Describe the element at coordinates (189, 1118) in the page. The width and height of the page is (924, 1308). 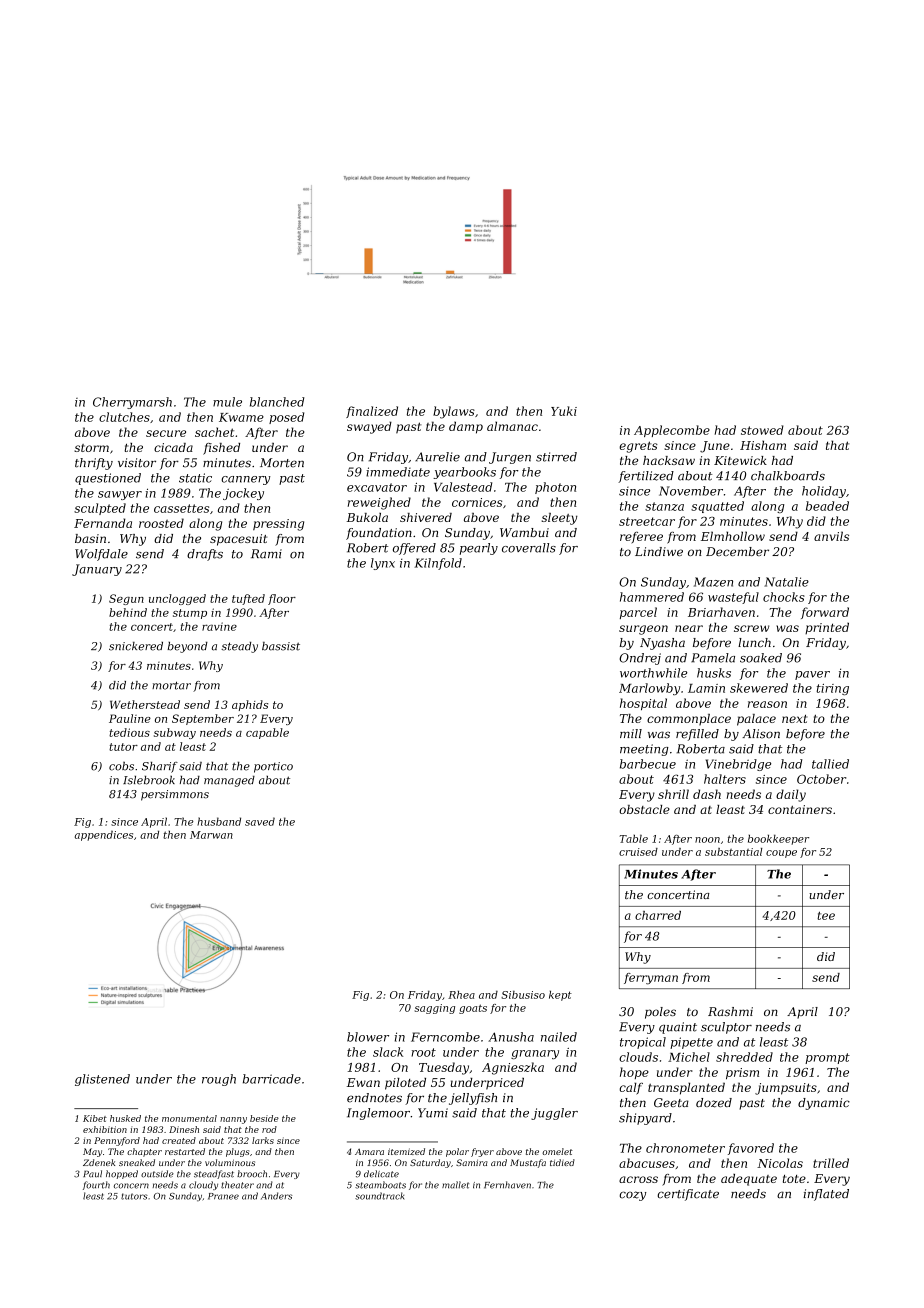
I see `monumental` at that location.
